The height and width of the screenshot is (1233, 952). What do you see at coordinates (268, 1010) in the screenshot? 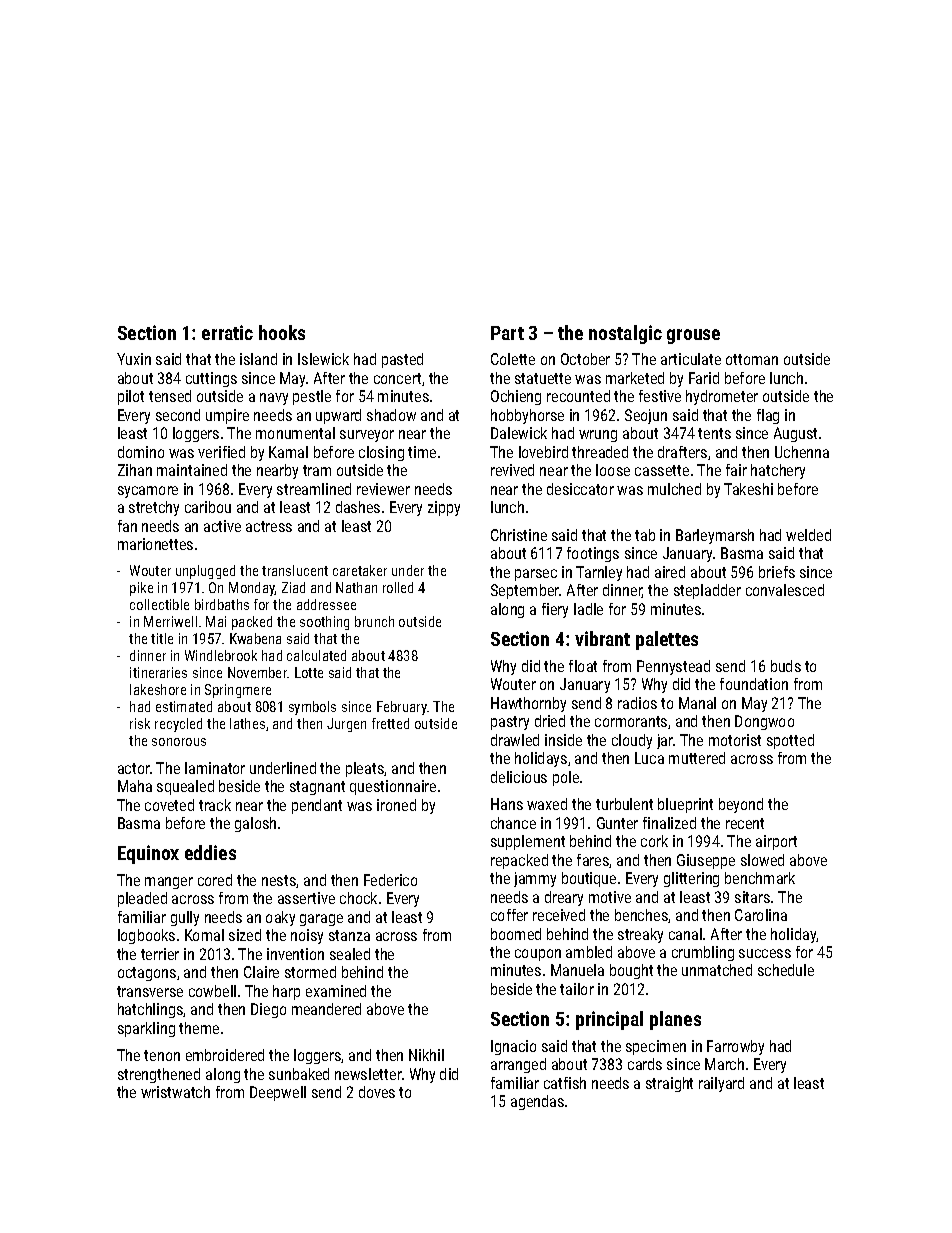
I see `Diego` at bounding box center [268, 1010].
